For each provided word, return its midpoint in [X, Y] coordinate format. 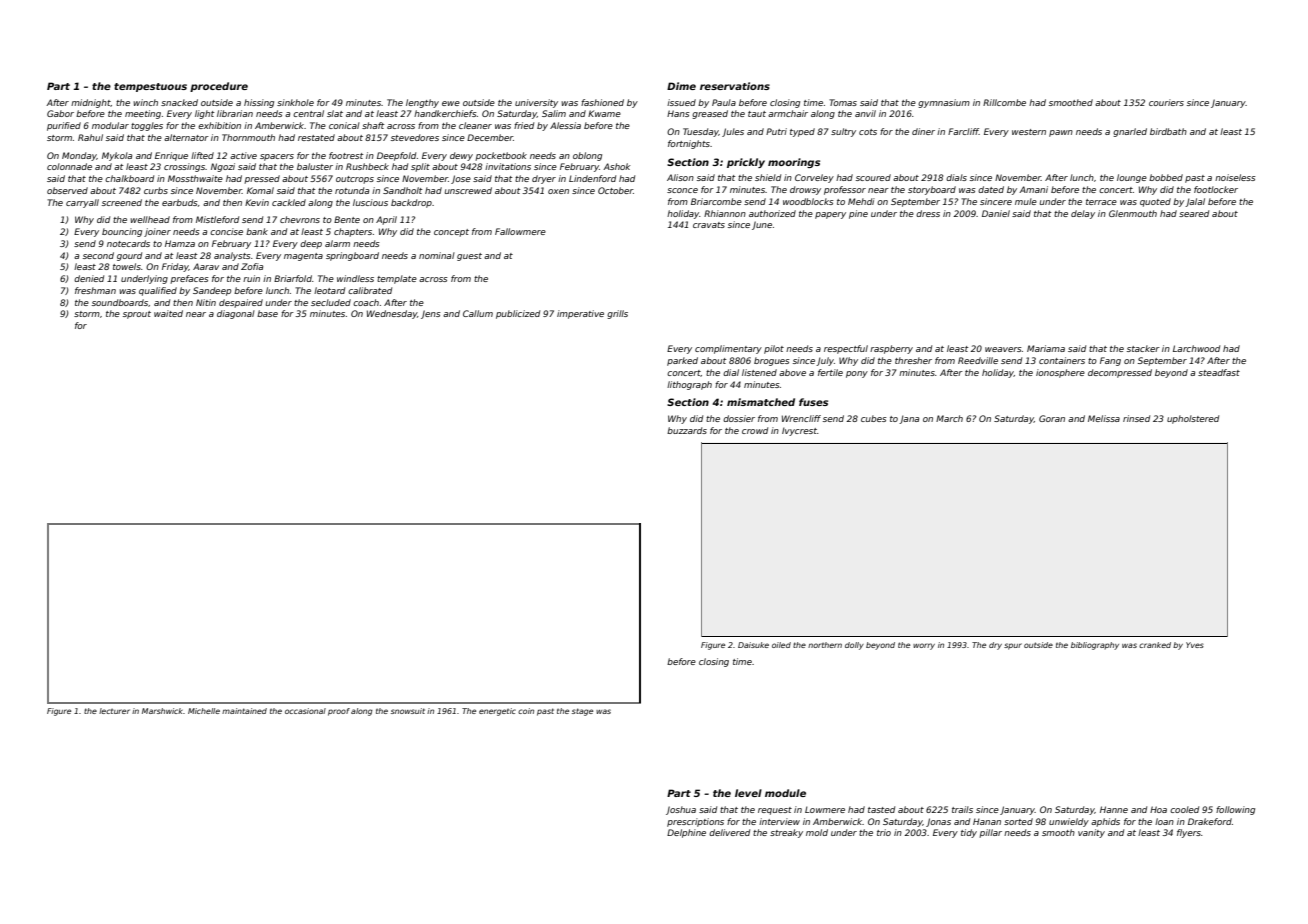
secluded [331, 302]
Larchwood [1196, 348]
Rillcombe [1004, 102]
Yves [1195, 645]
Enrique [171, 156]
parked [682, 361]
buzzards [687, 430]
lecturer [114, 711]
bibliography [1095, 646]
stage [582, 712]
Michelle [204, 711]
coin [526, 711]
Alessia [565, 125]
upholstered [1193, 419]
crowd [755, 430]
